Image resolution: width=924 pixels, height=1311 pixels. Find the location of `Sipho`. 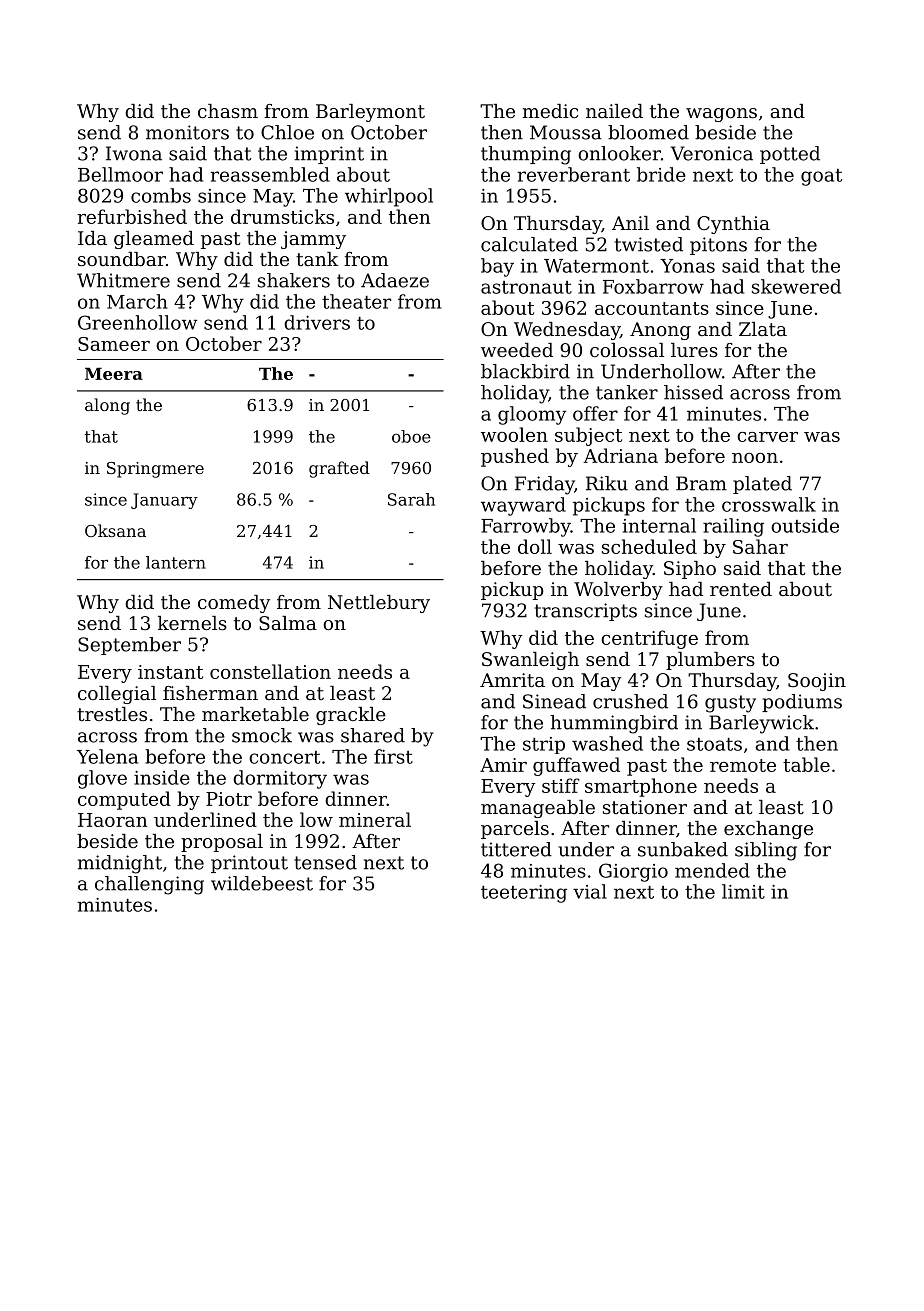

Sipho is located at coordinates (690, 570).
